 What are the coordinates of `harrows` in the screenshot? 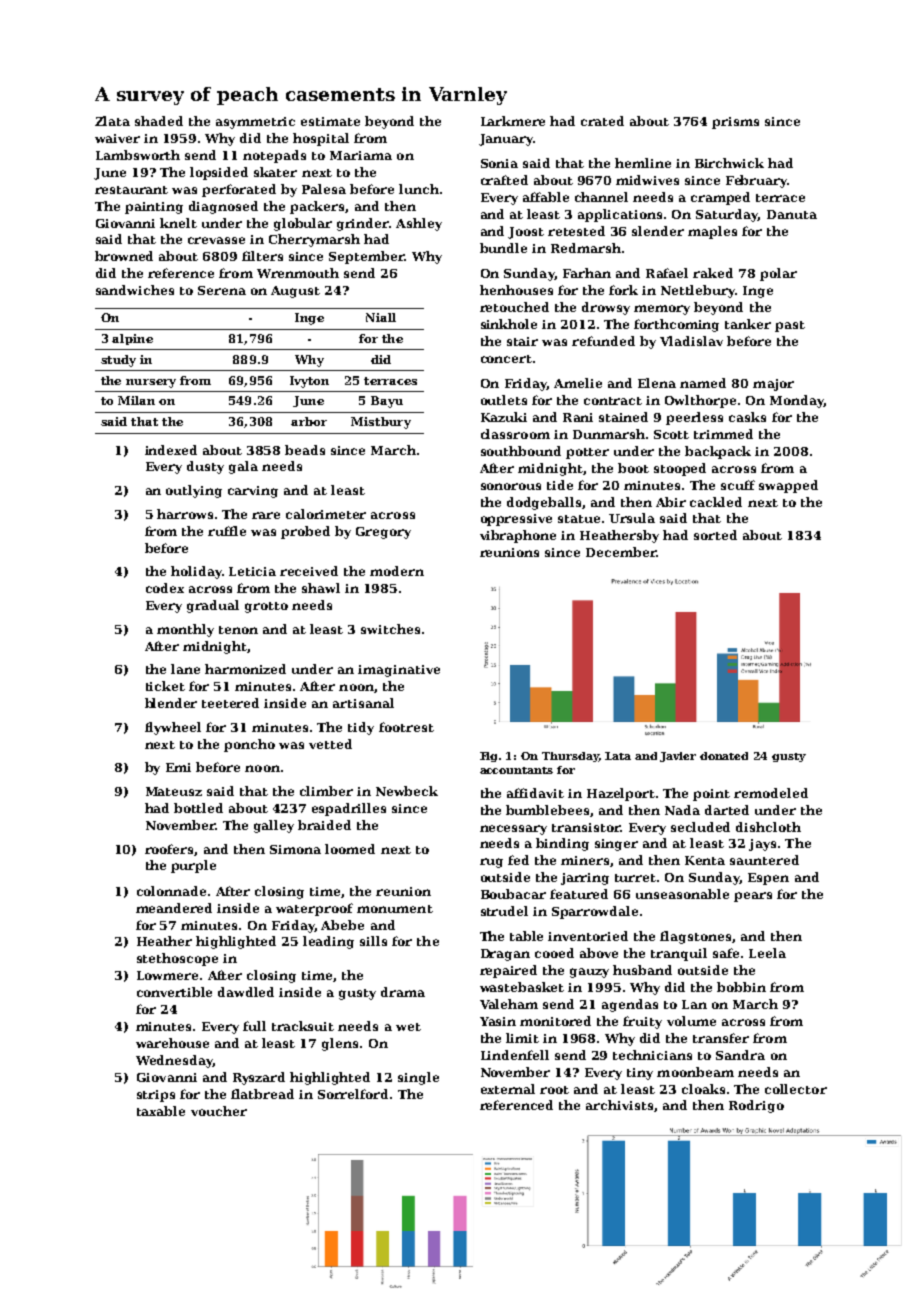 It's located at (185, 514).
